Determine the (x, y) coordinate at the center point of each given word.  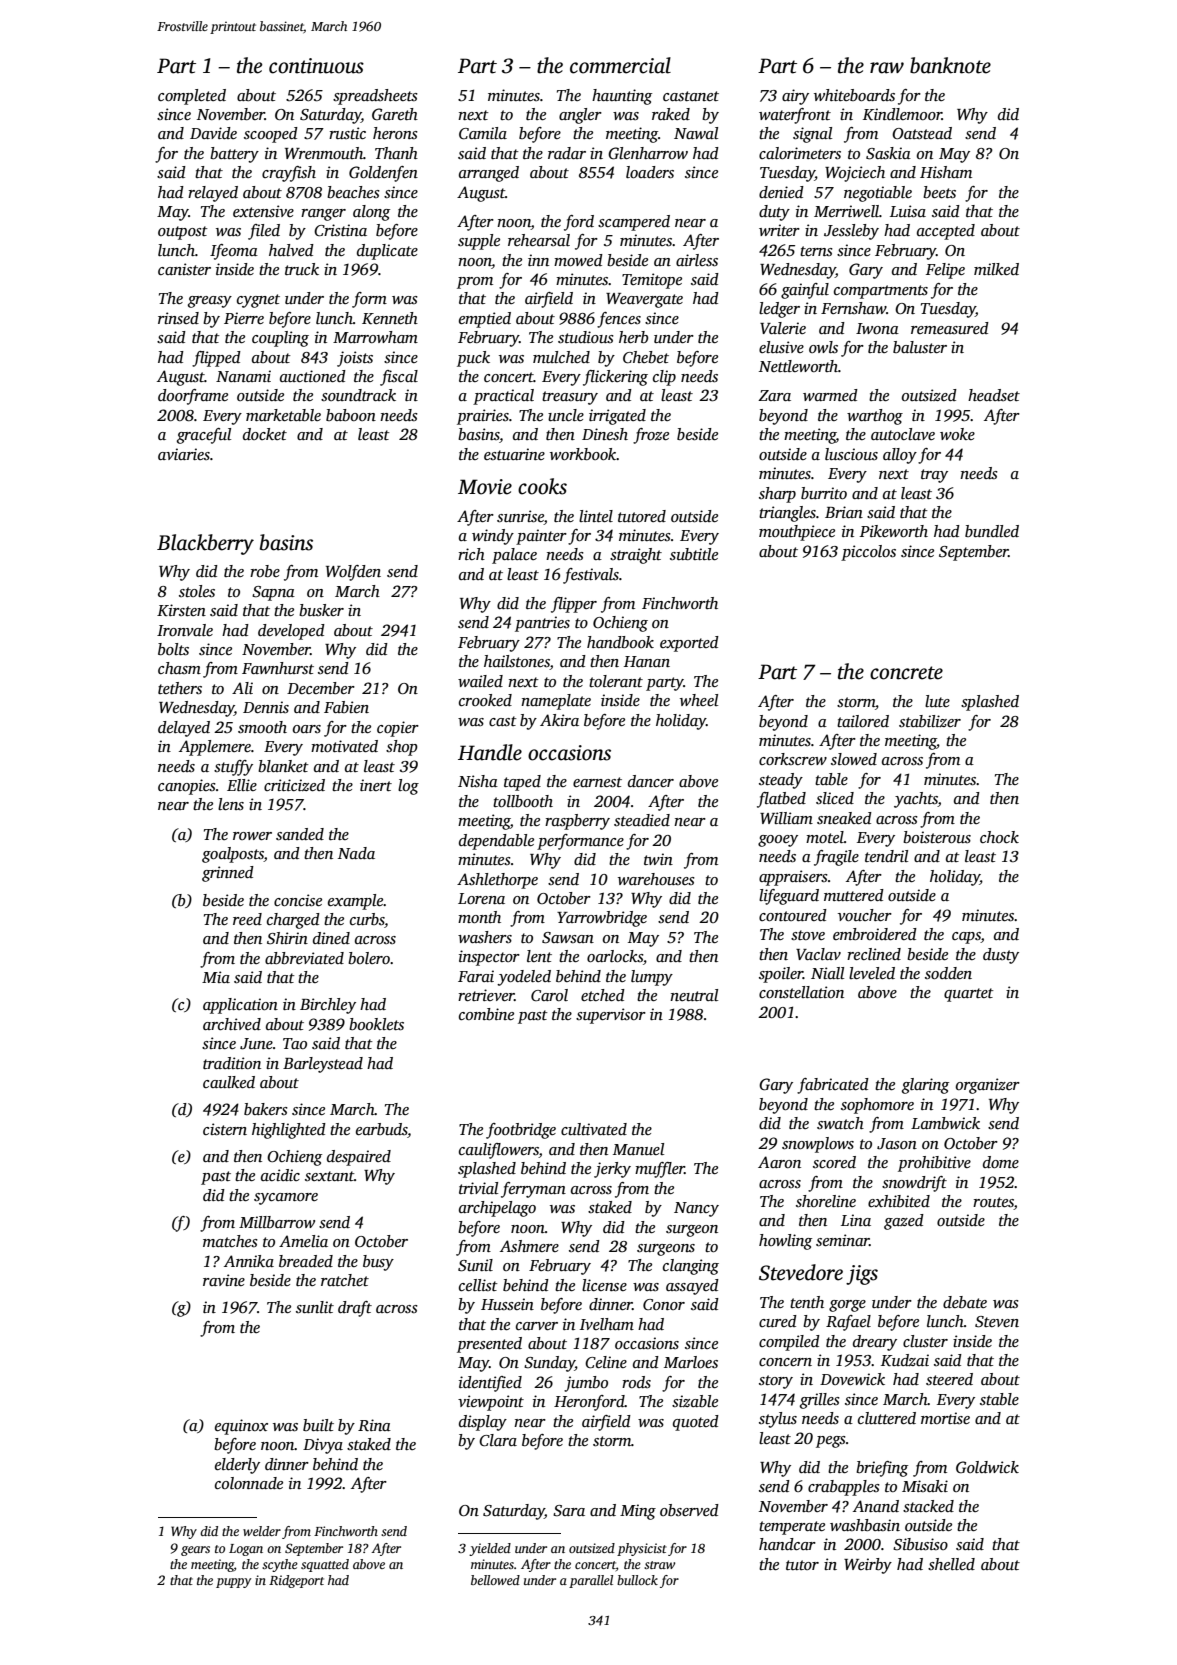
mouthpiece (797, 533)
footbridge (521, 1131)
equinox (241, 1427)
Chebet (646, 357)
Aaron (779, 1162)
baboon (351, 415)
